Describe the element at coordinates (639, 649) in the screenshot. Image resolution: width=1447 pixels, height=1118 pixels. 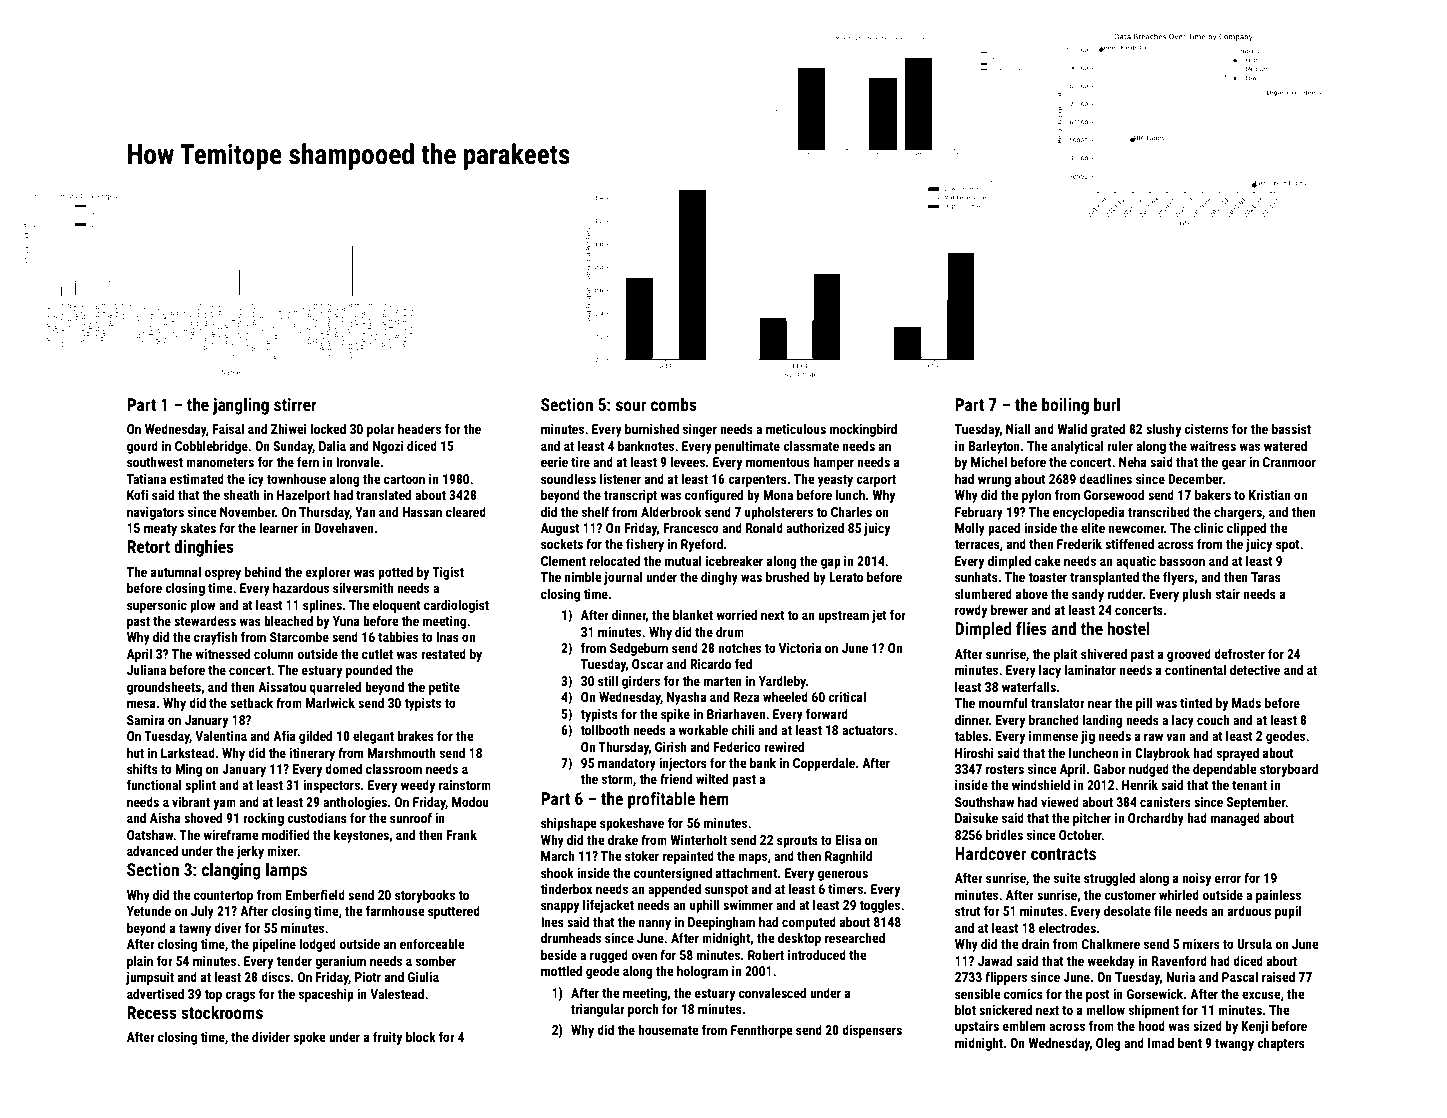
I see `Sedgeburn` at that location.
